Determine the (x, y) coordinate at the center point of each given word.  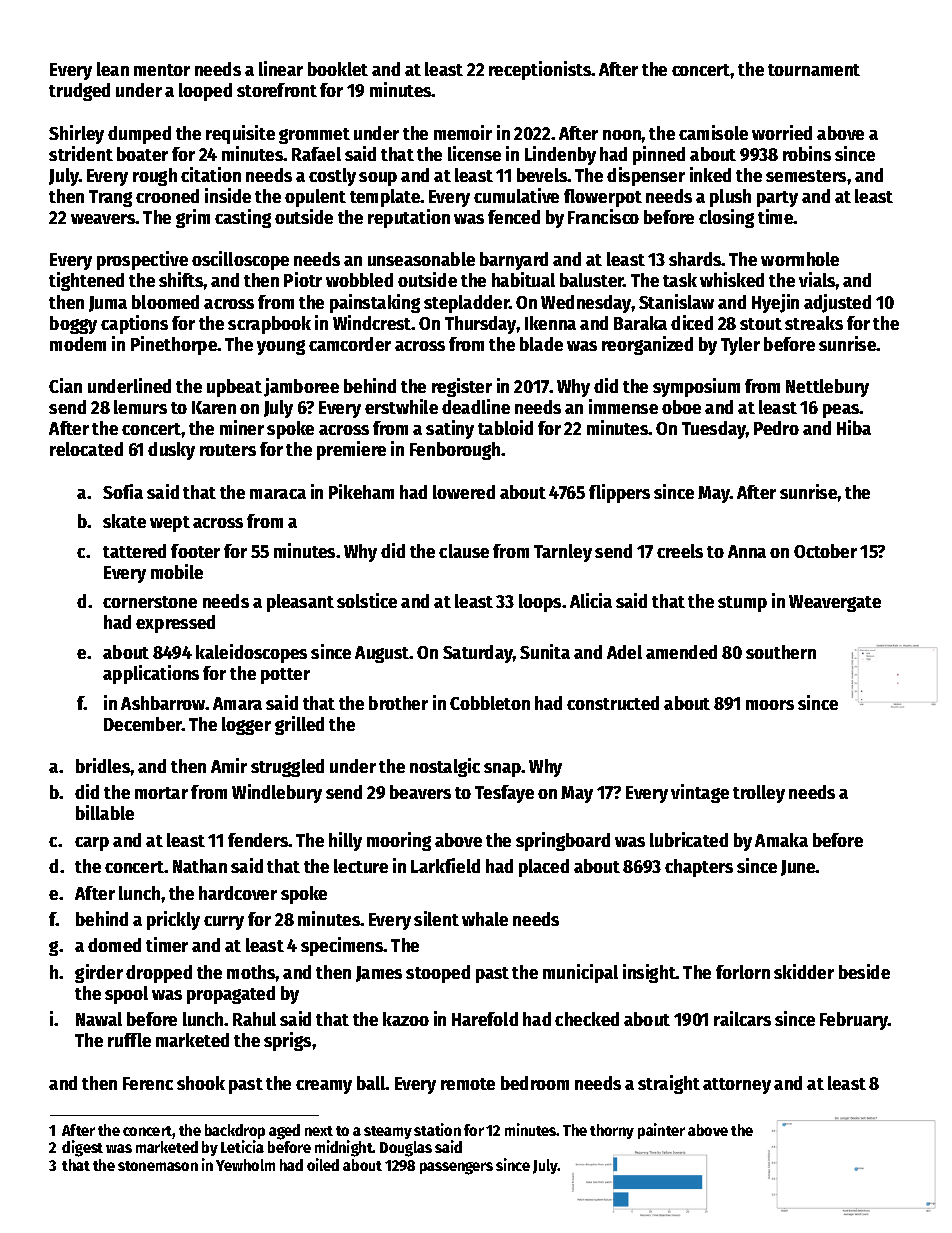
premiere (351, 450)
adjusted (837, 303)
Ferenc (148, 1083)
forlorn (743, 972)
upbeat (234, 388)
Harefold (485, 1019)
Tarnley (563, 553)
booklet (338, 69)
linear (281, 68)
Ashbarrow (163, 703)
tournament (814, 70)
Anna (747, 551)
